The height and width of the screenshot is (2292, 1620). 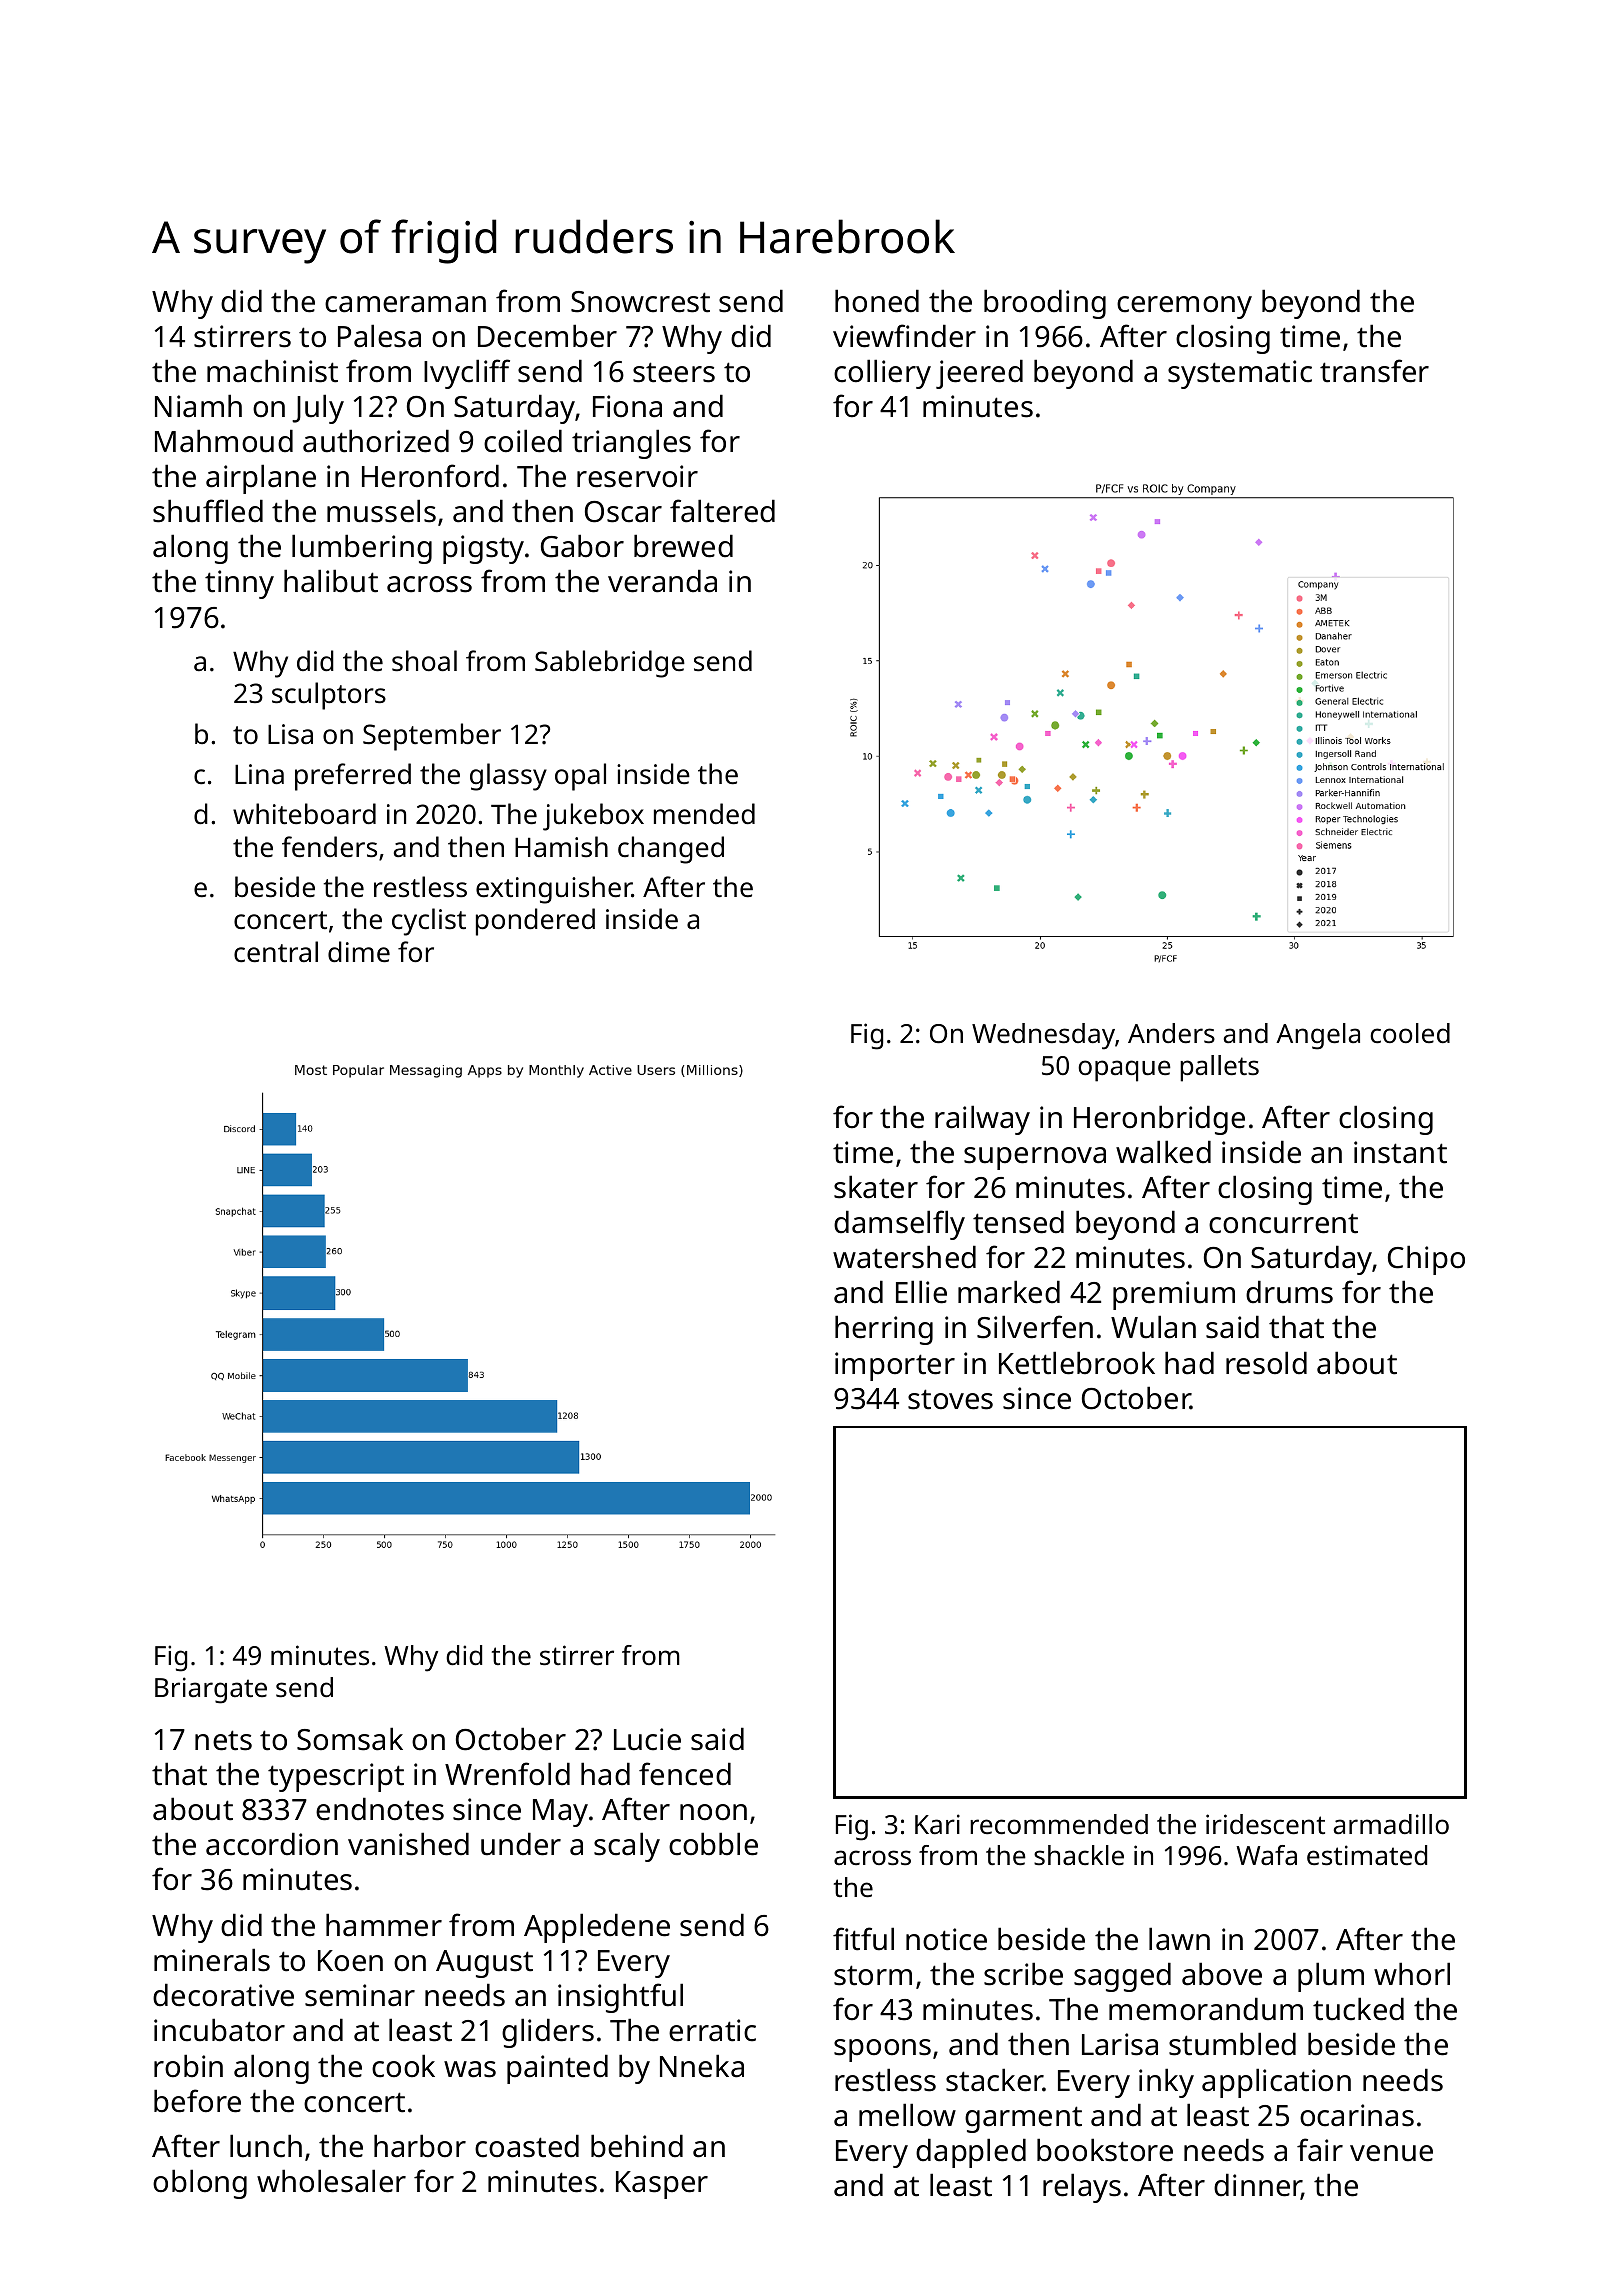 I want to click on transfer, so click(x=1374, y=371).
